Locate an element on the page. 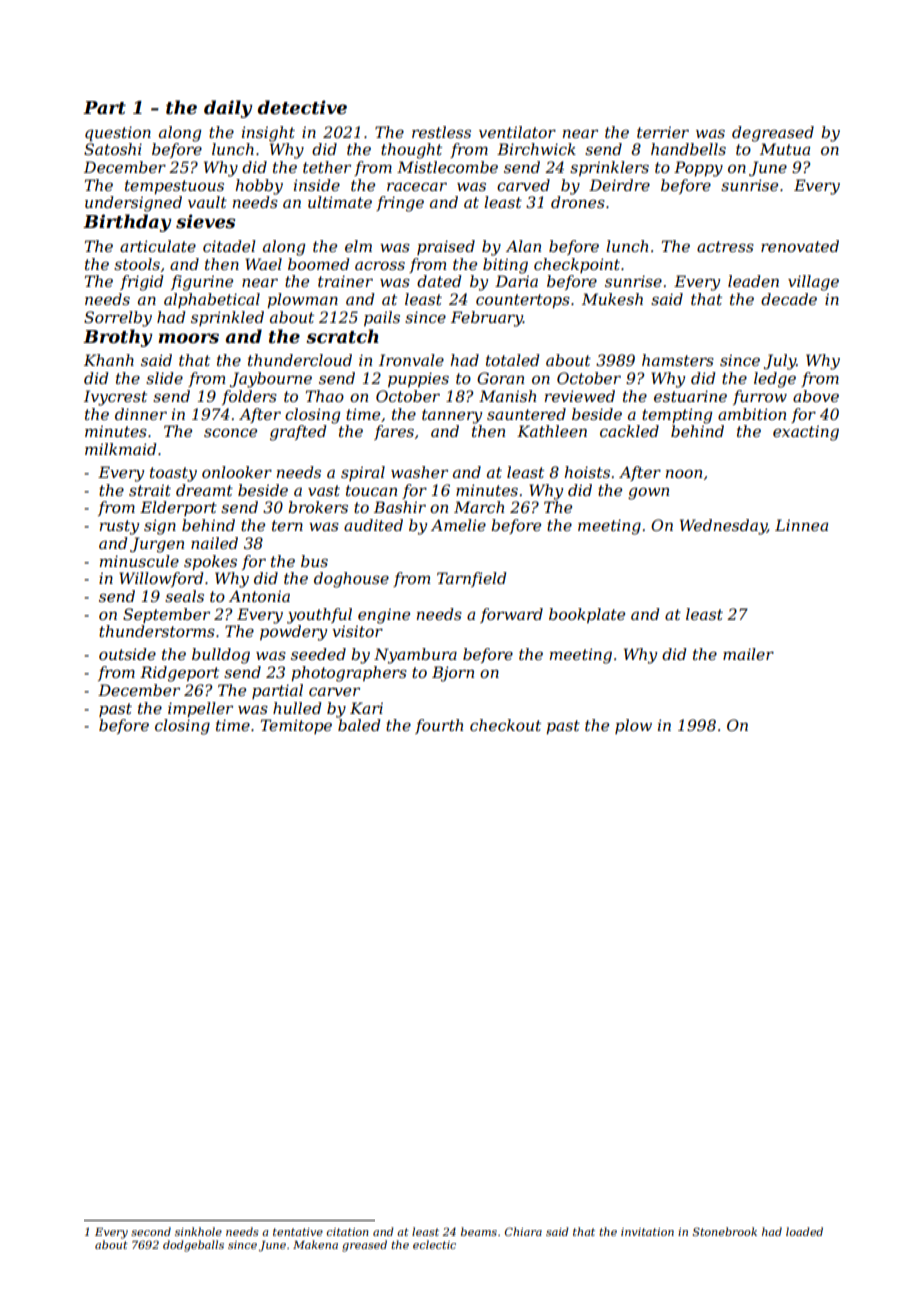 Image resolution: width=924 pixels, height=1308 pixels. ventilator is located at coordinates (517, 132).
